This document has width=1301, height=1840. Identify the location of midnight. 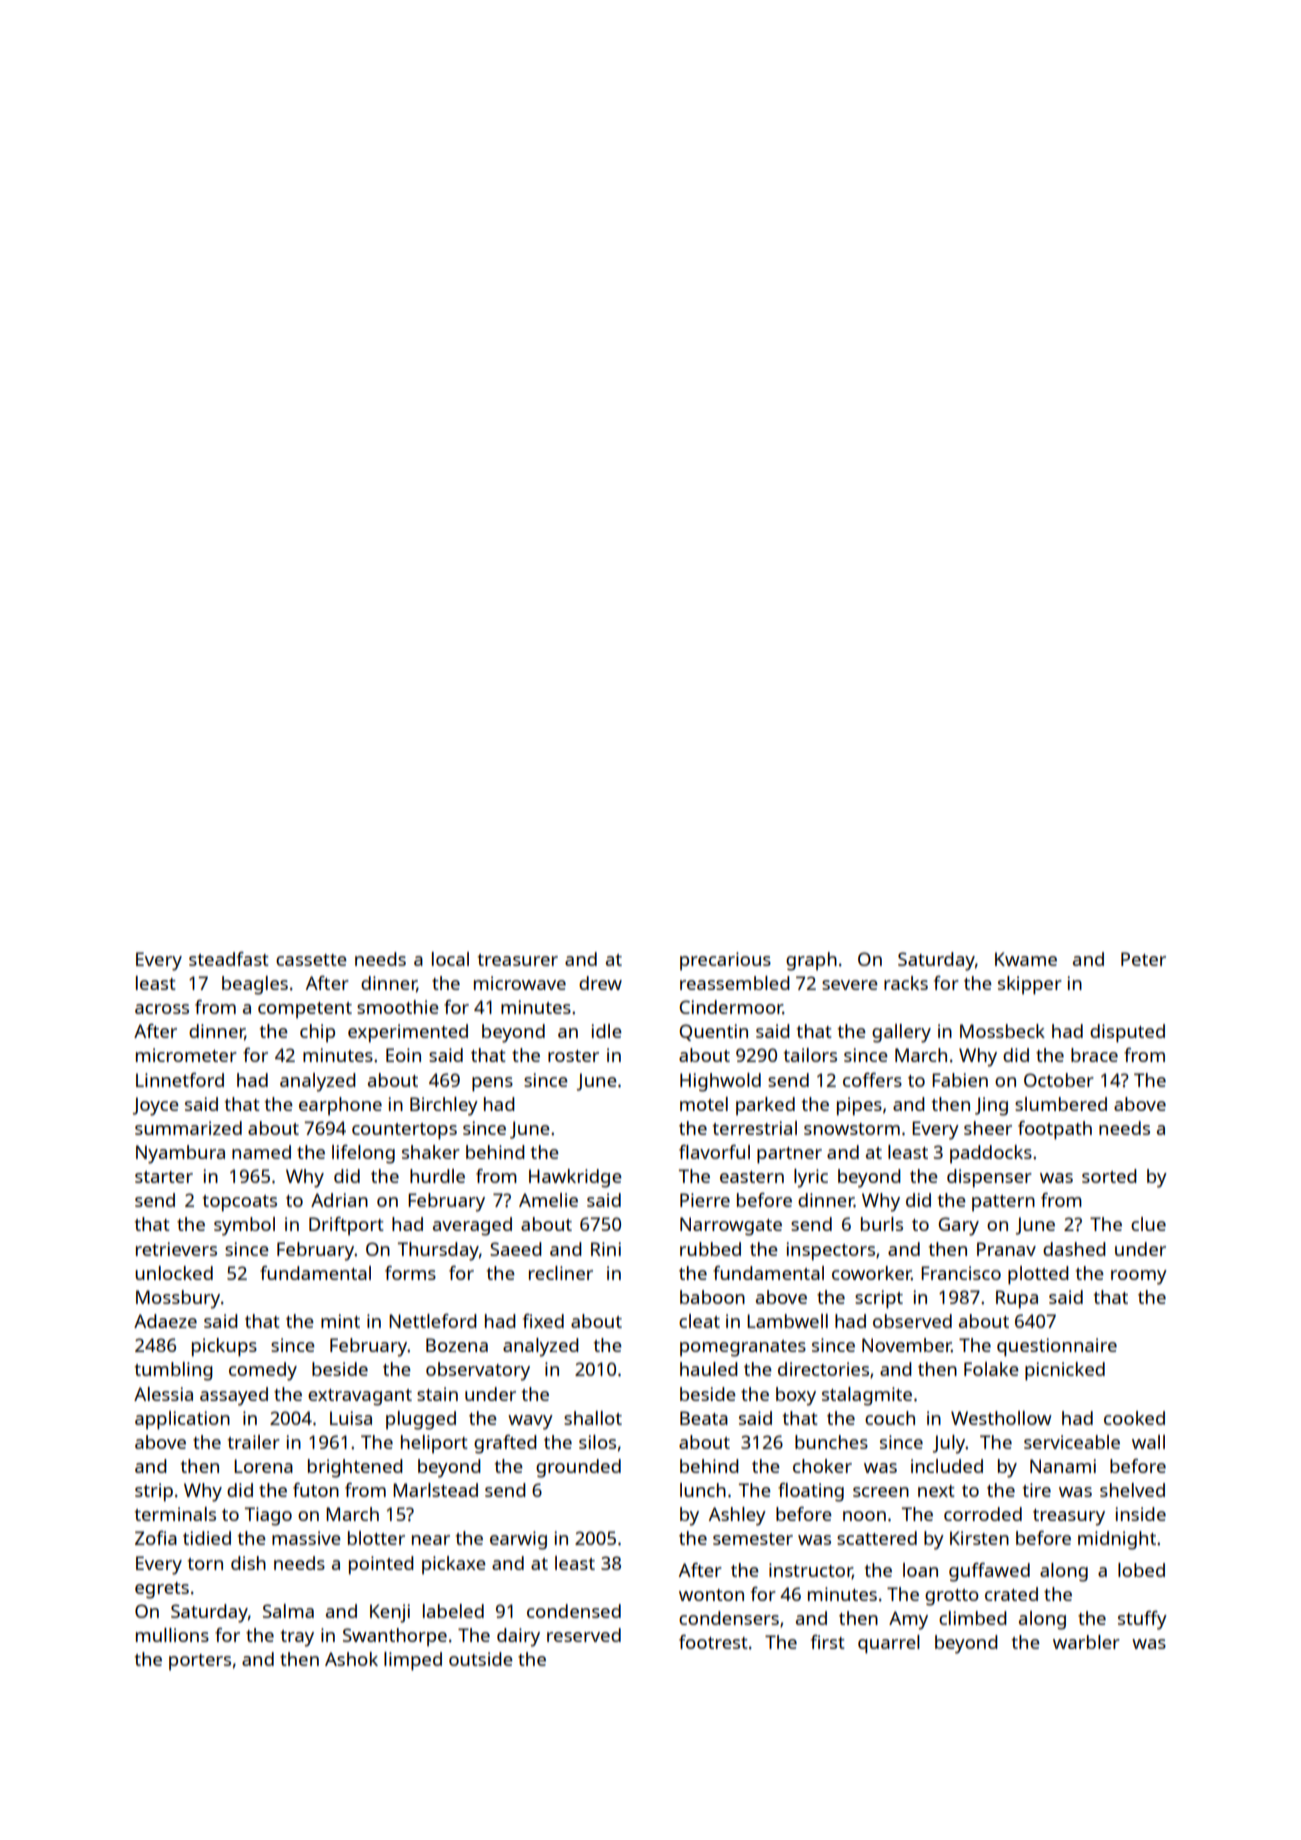
(1117, 1540).
